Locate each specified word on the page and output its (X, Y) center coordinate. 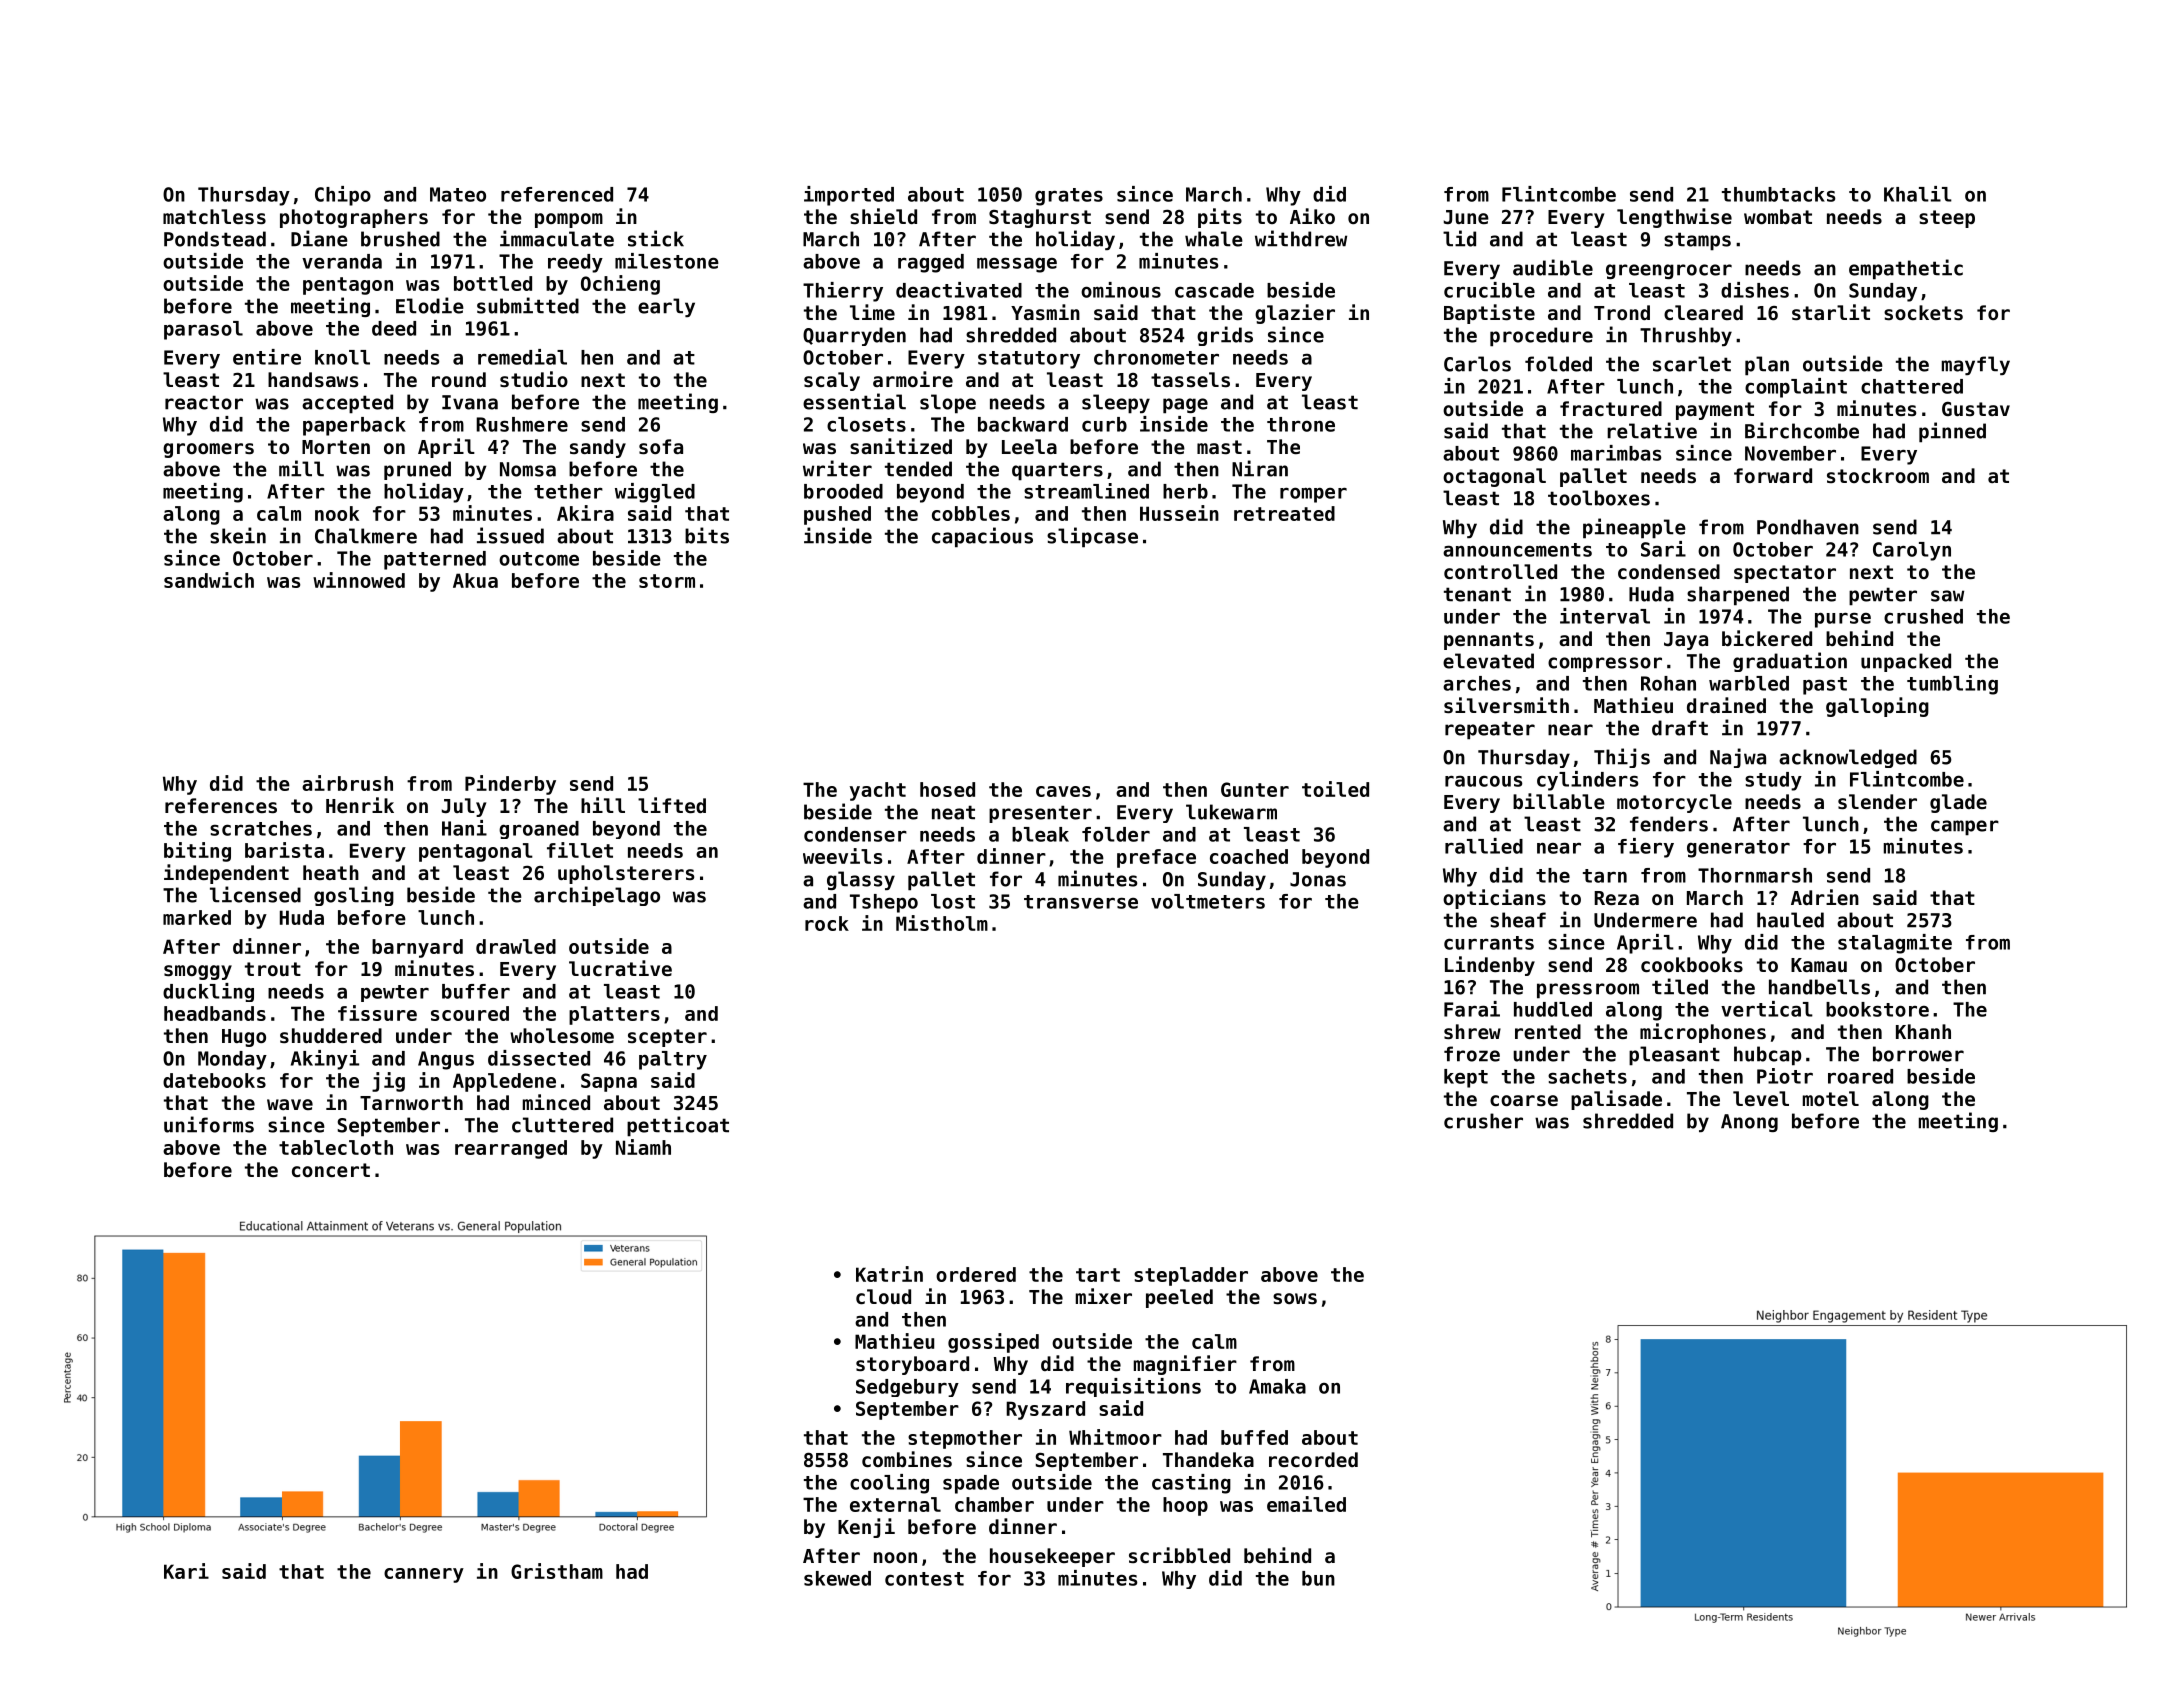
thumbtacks (1778, 194)
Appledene (504, 1082)
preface (1156, 858)
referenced (557, 194)
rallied (1484, 846)
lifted (672, 805)
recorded (1313, 1459)
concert (331, 1170)
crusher (1483, 1121)
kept (1466, 1078)
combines (907, 1459)
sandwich (209, 580)
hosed (947, 789)
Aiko (1312, 216)
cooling (889, 1484)
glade (1958, 803)
